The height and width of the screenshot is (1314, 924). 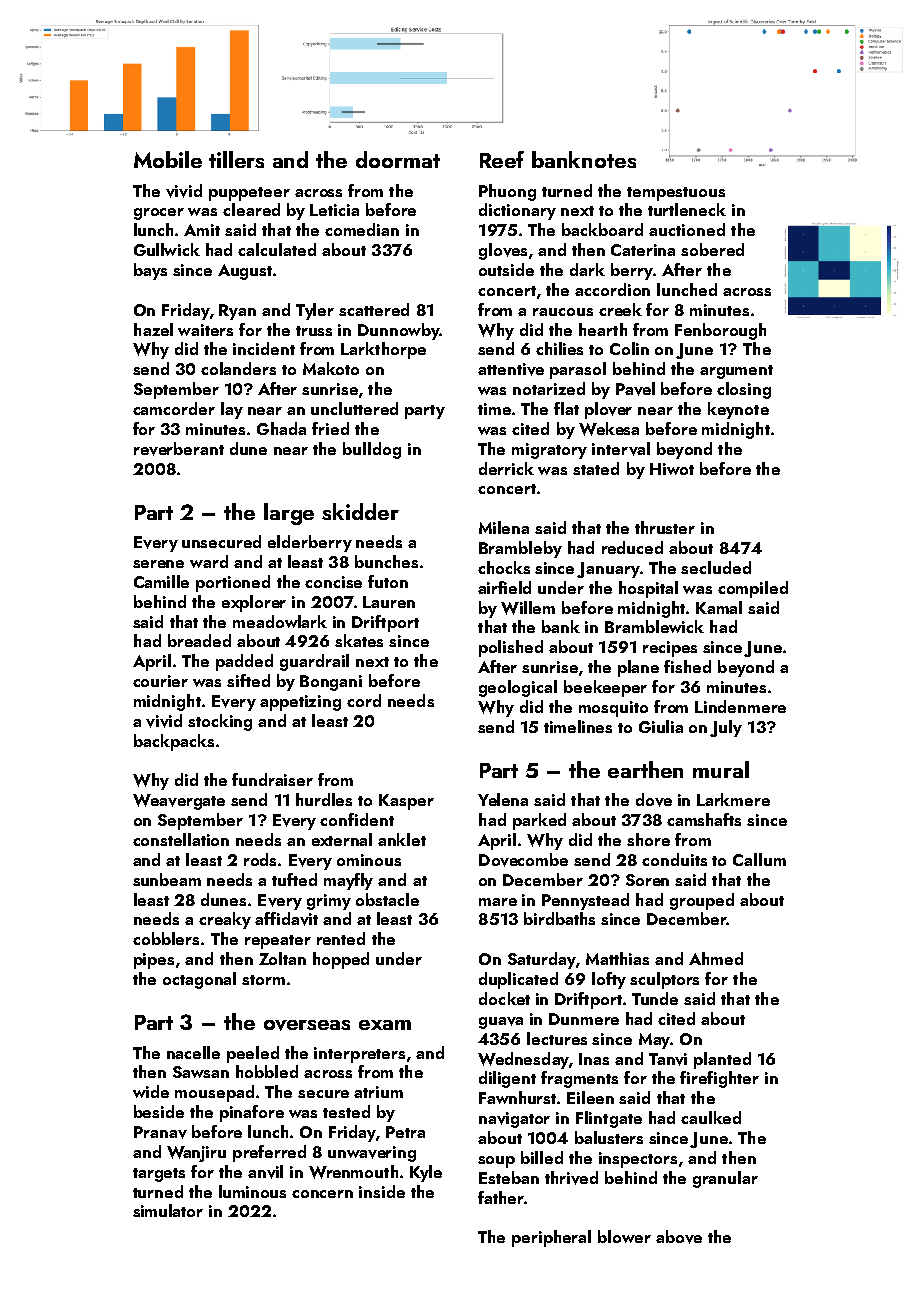 I want to click on bays, so click(x=150, y=271).
